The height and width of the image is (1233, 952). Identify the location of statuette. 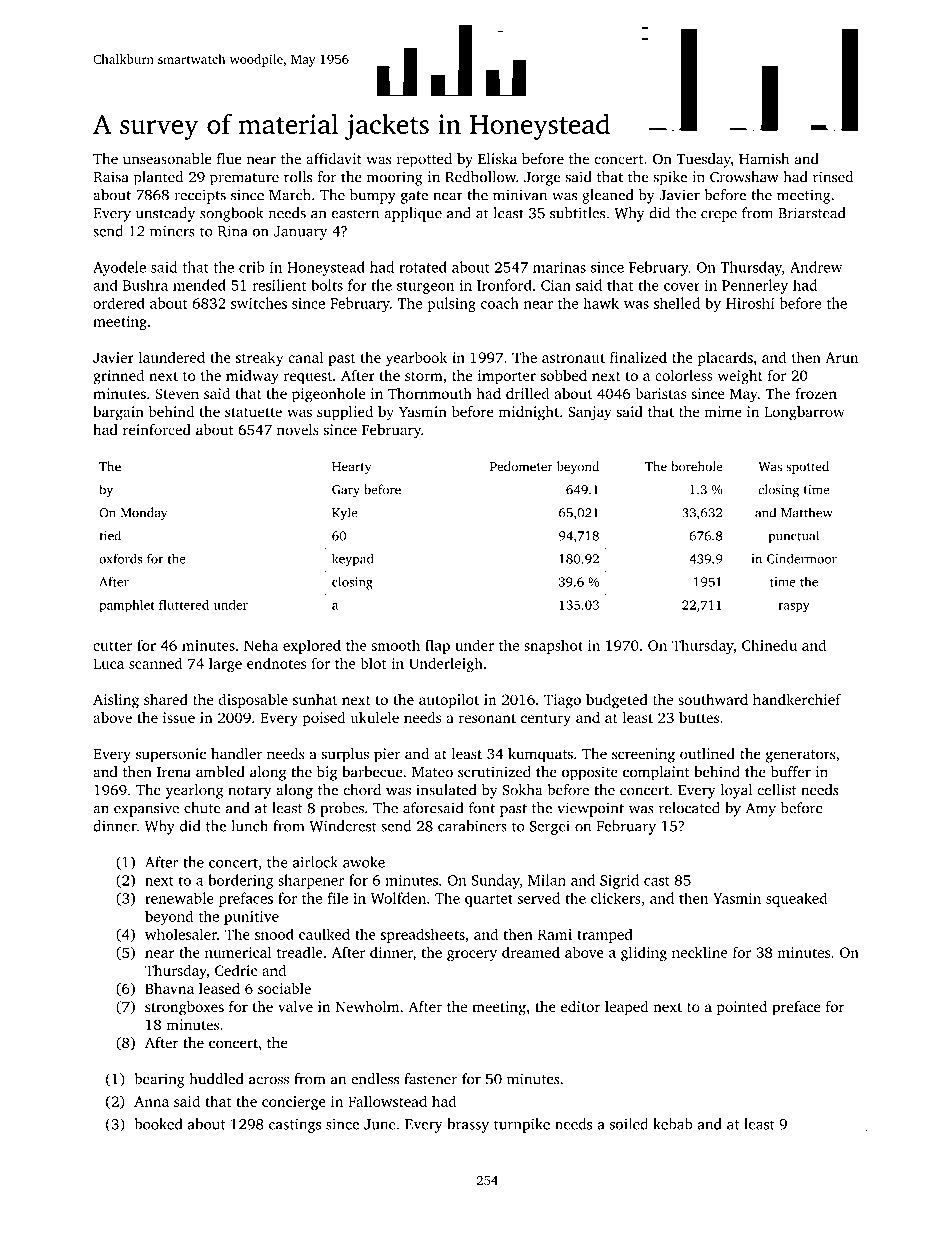
(253, 412).
